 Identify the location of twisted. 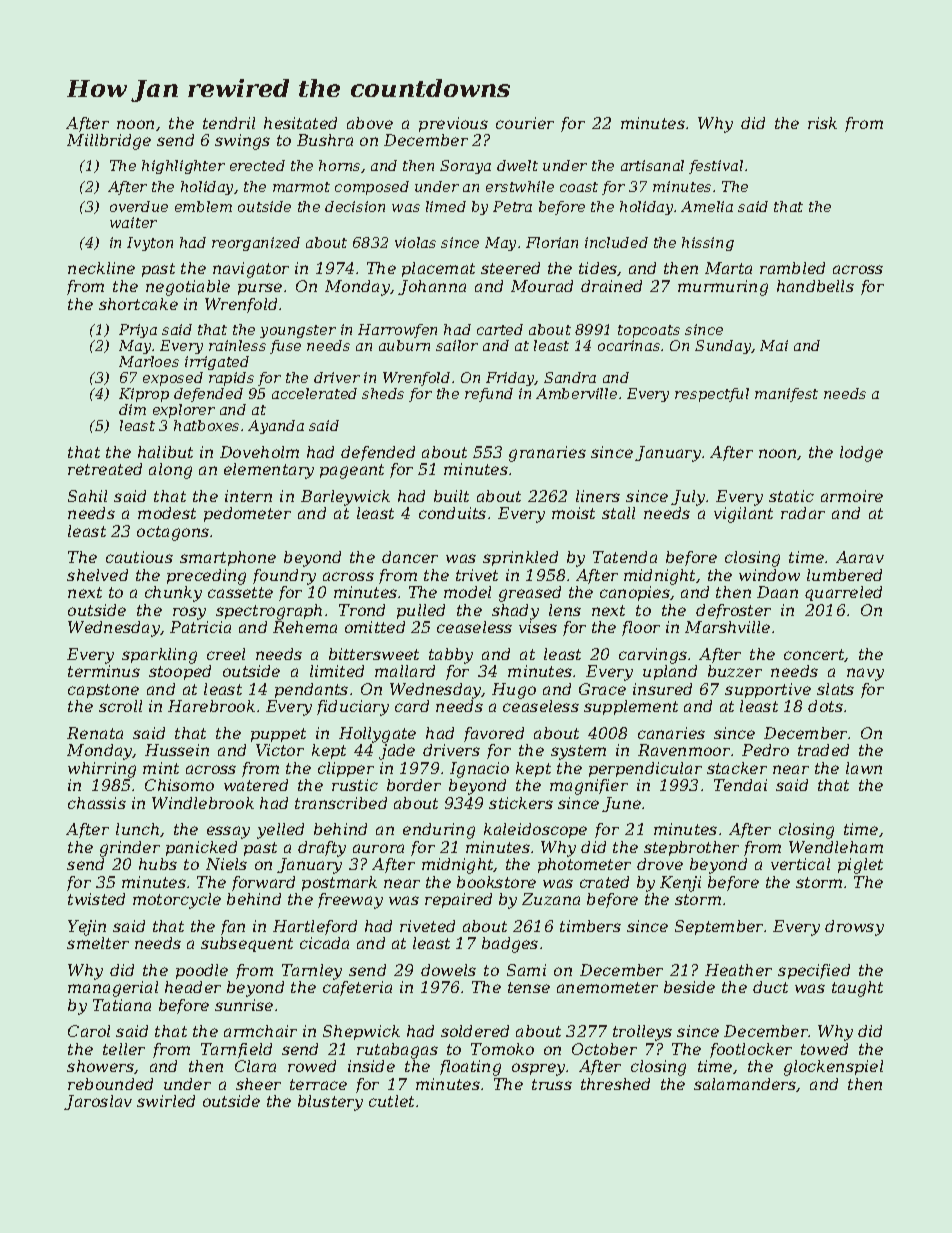
(96, 899).
